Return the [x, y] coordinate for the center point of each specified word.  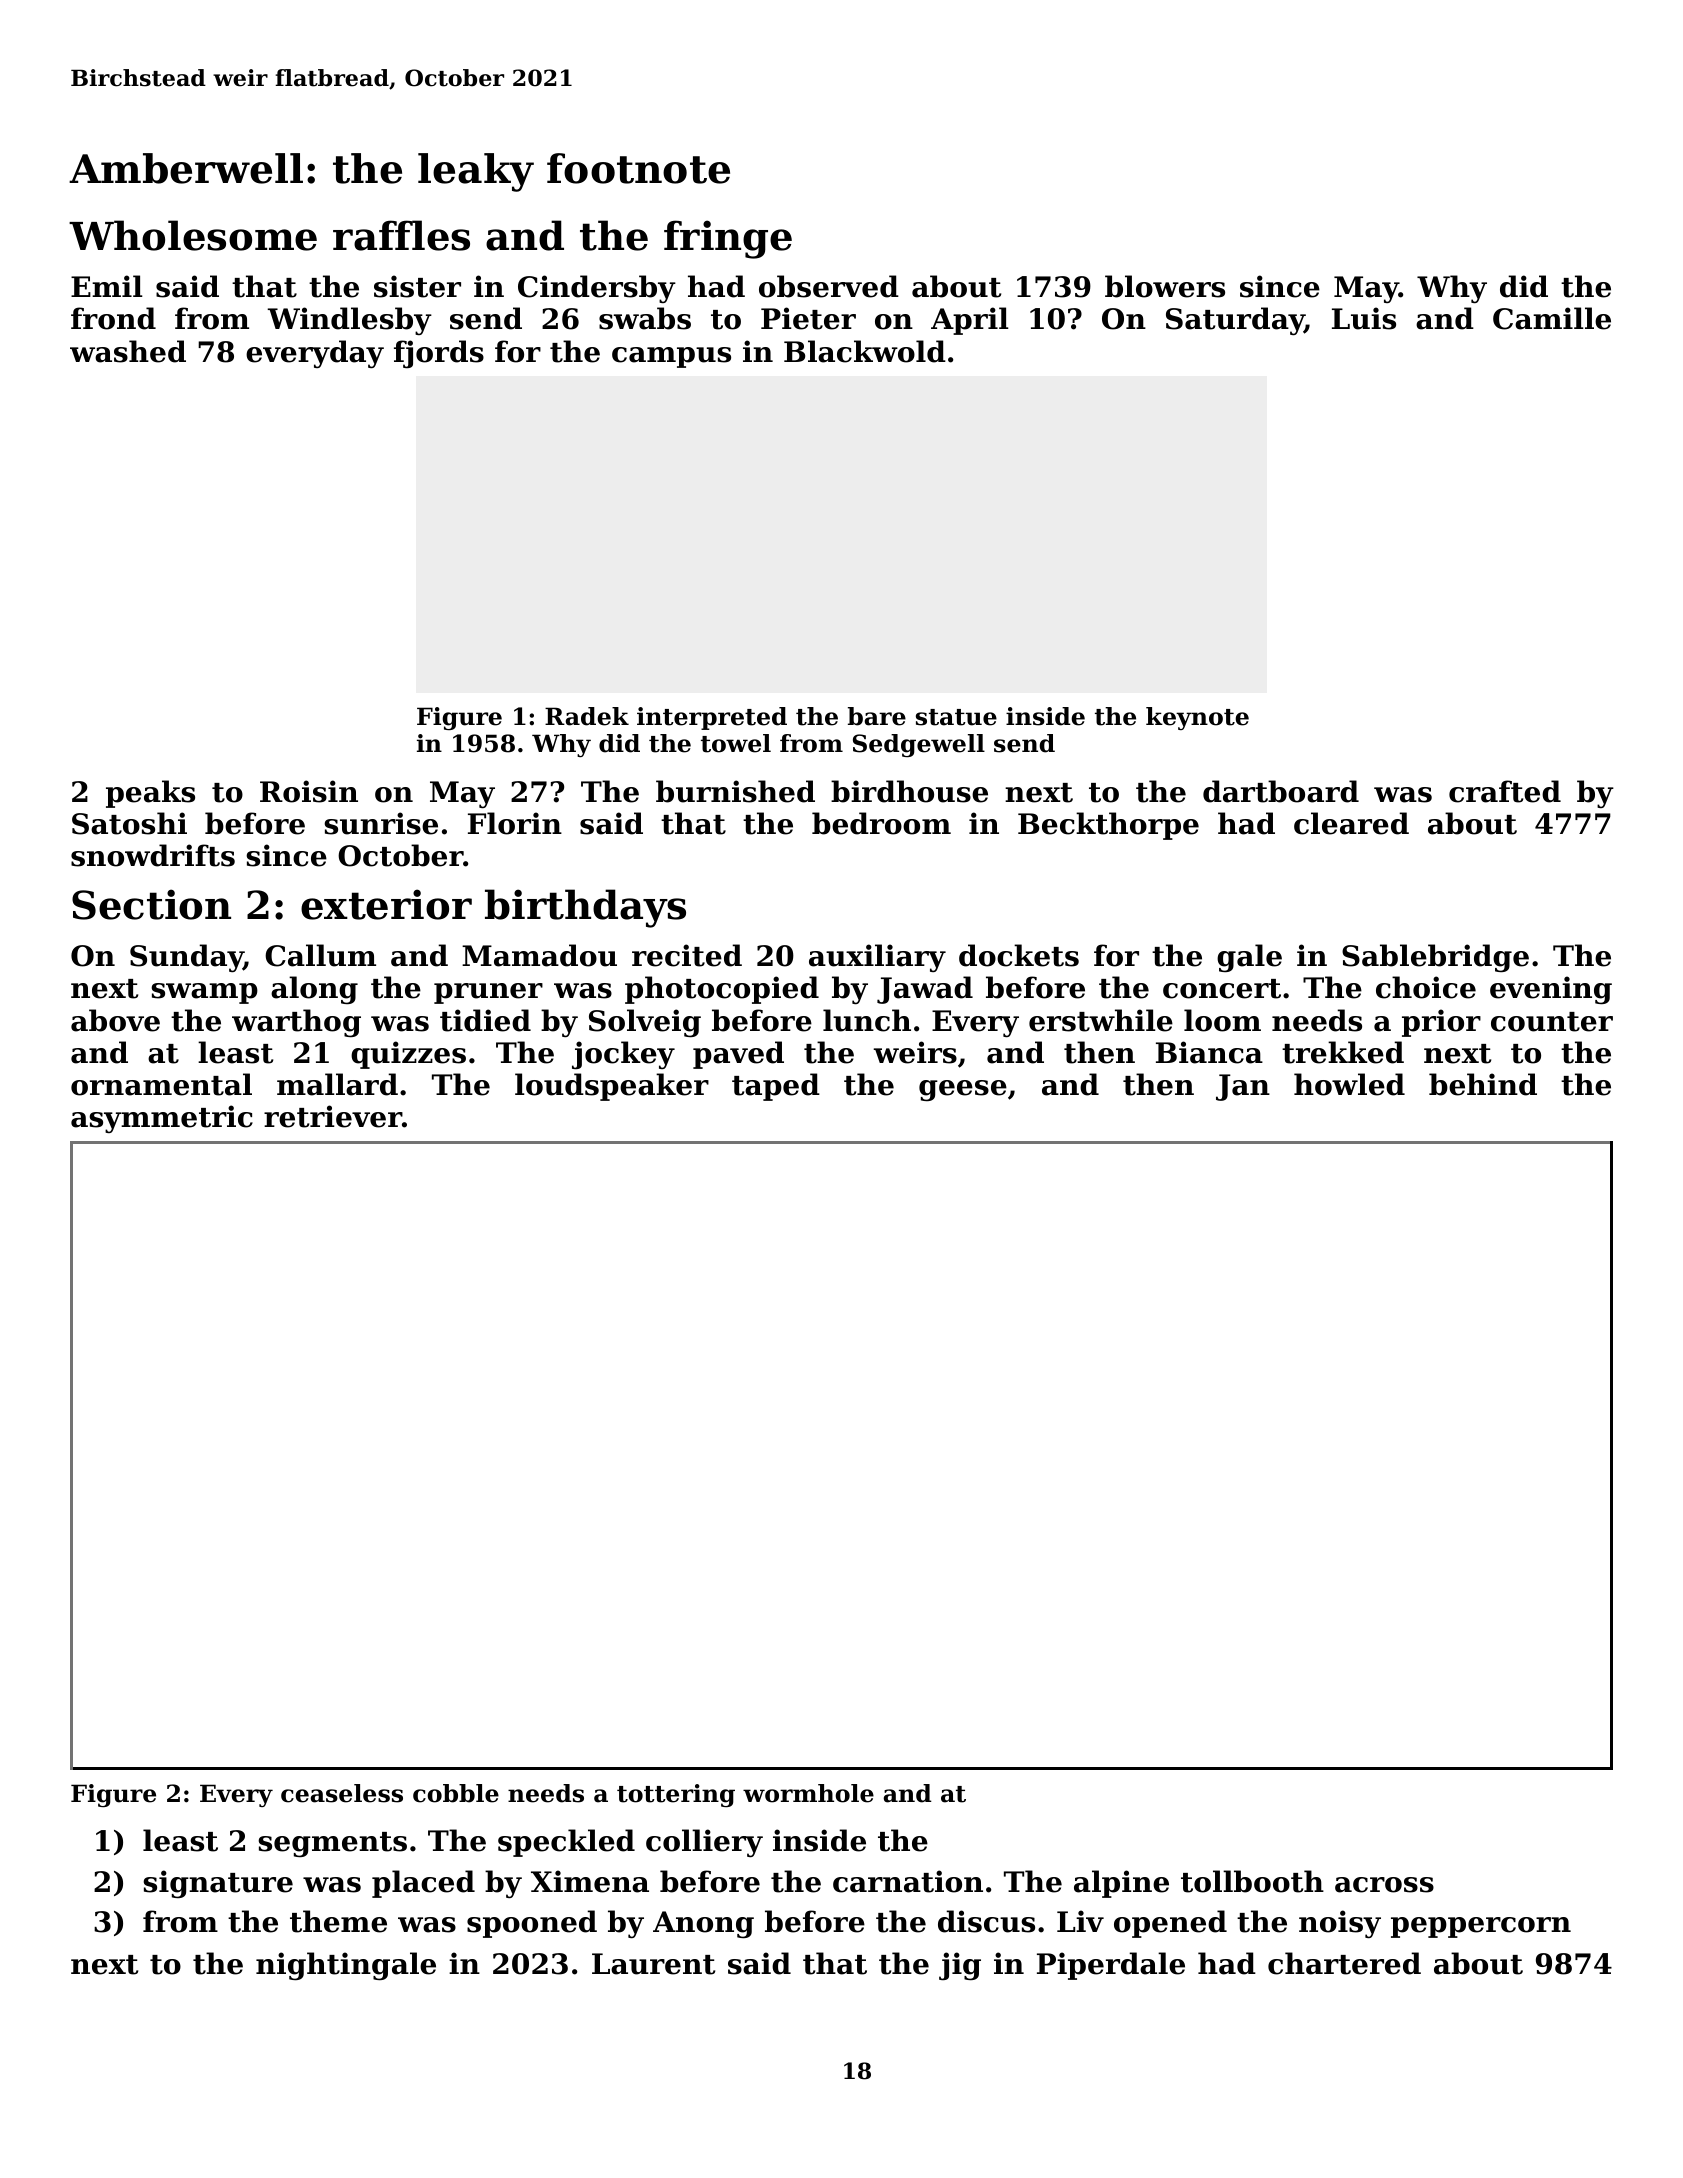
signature [218, 1884]
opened [1170, 1924]
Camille [1552, 318]
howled [1349, 1084]
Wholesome [193, 235]
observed [829, 286]
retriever [333, 1116]
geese [963, 1090]
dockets [1019, 955]
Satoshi [129, 823]
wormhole [808, 1793]
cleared [1351, 823]
